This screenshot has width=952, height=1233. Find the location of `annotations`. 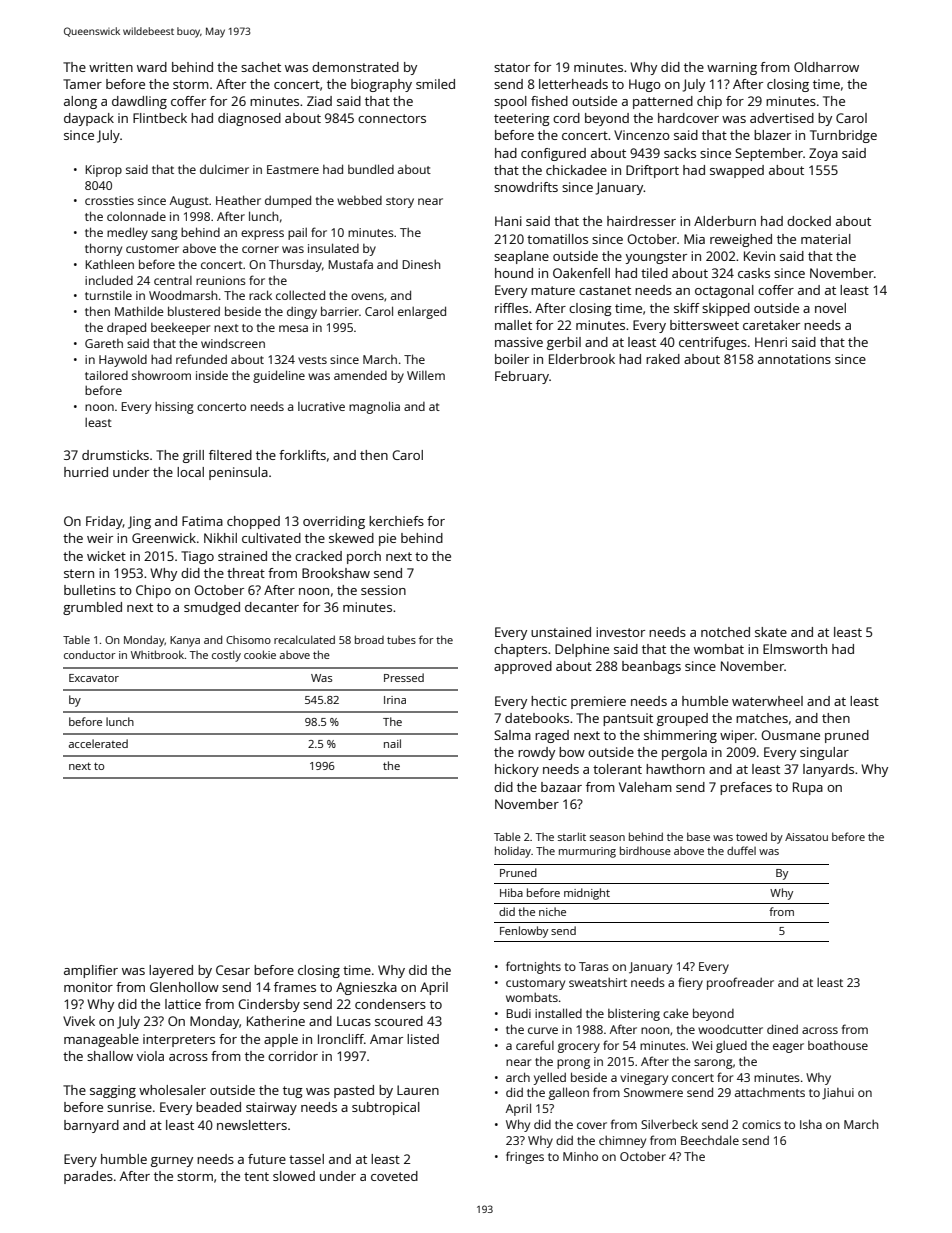

annotations is located at coordinates (794, 359).
